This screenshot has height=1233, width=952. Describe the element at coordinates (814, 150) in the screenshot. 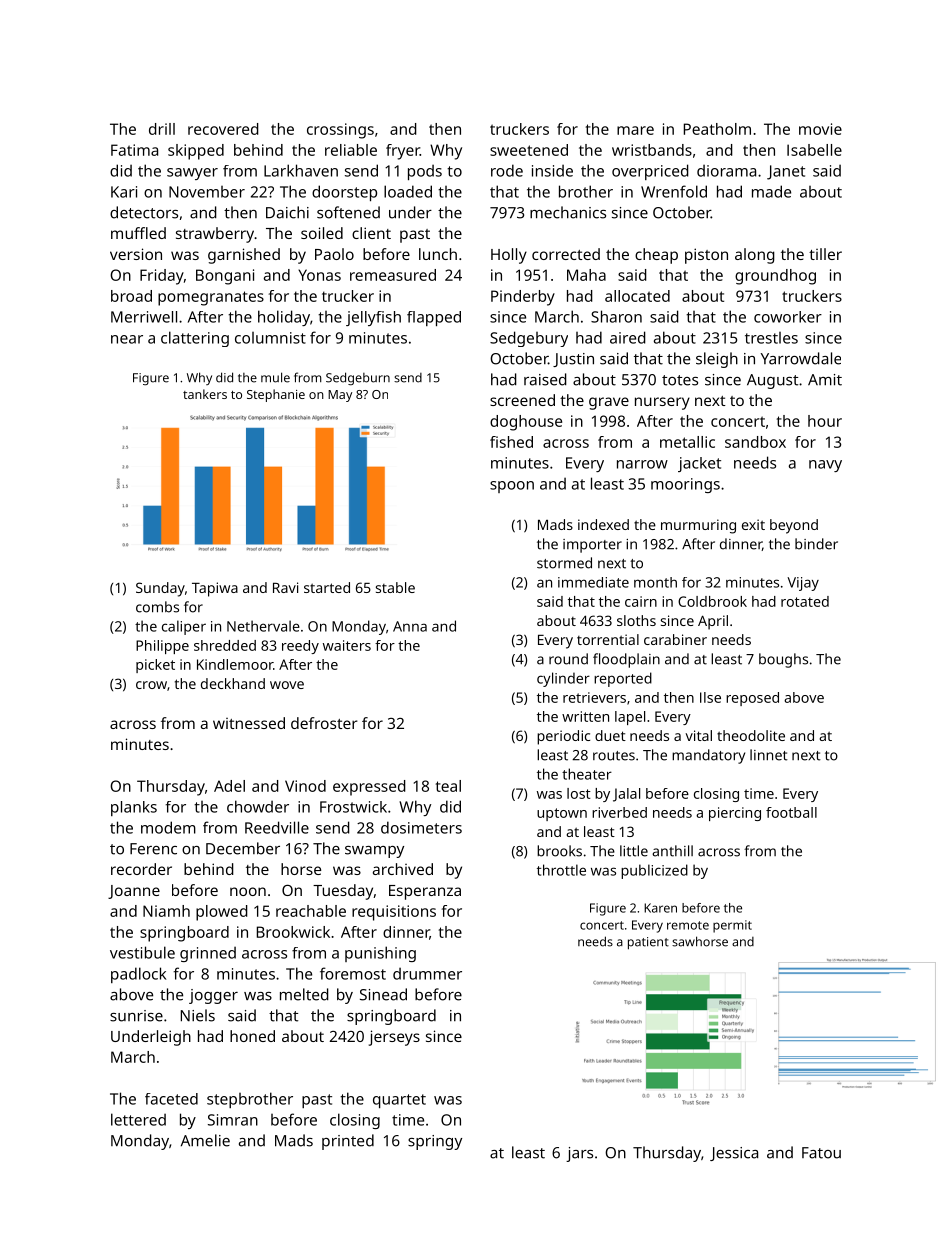

I see `Isabelle` at that location.
